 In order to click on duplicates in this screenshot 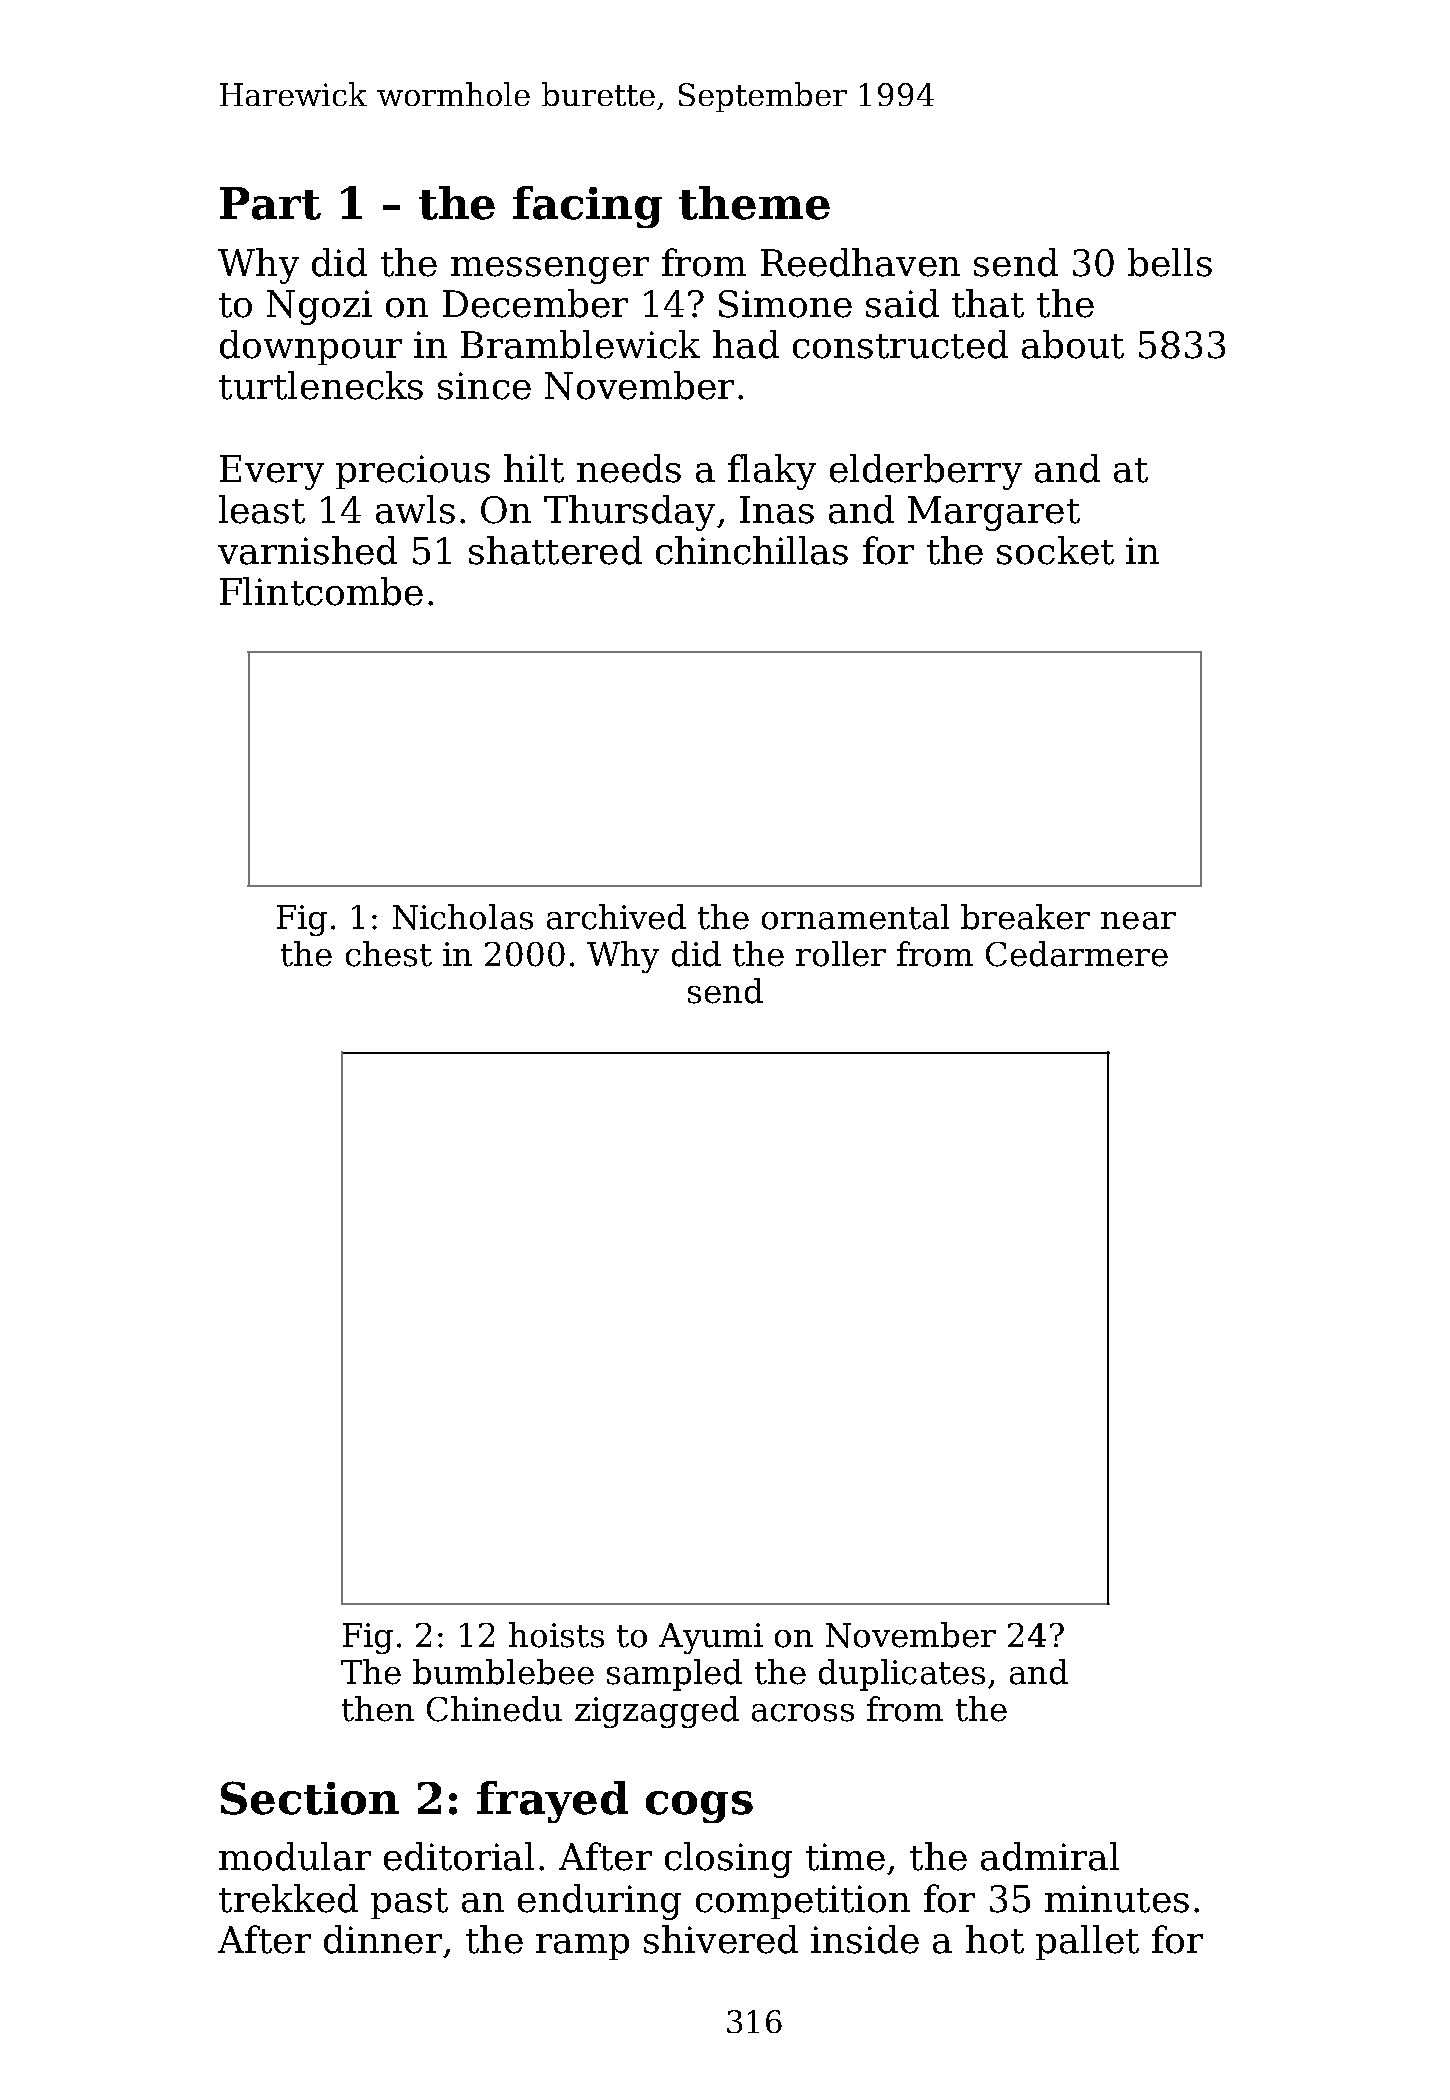, I will do `click(902, 1675)`.
